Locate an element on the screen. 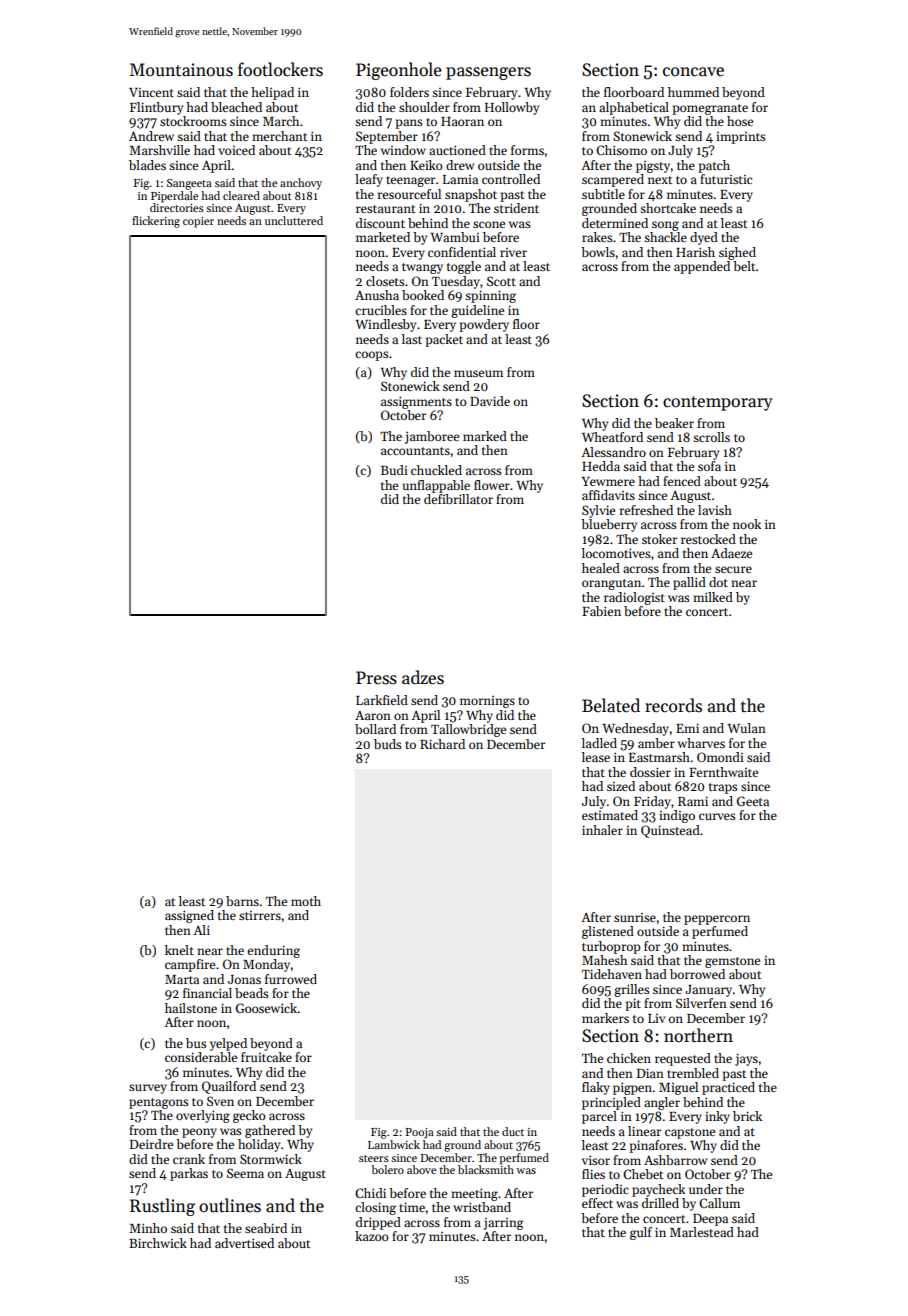 Image resolution: width=908 pixels, height=1316 pixels. pomegranate is located at coordinates (710, 109).
